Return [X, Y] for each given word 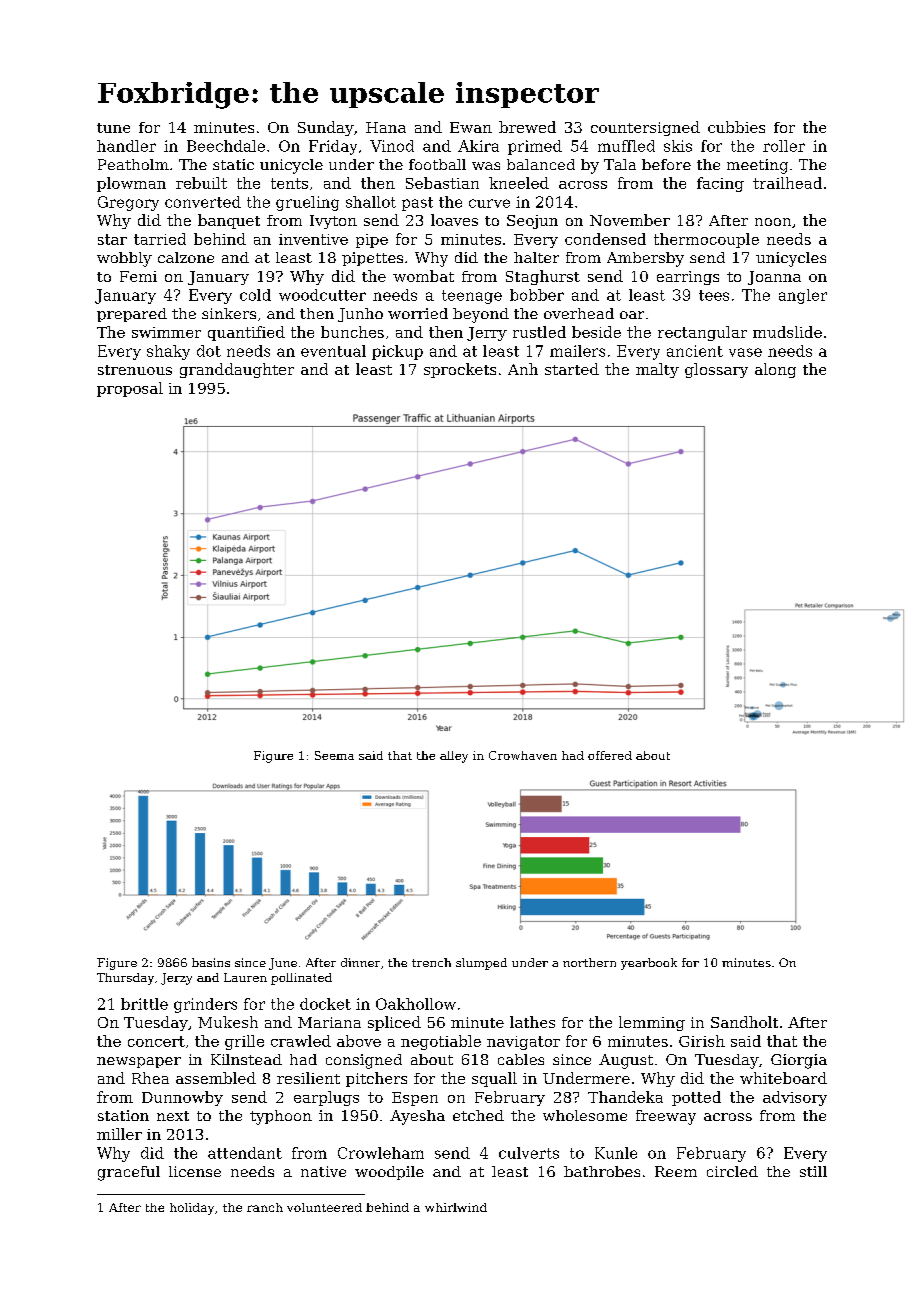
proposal [130, 389]
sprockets [460, 370]
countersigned [645, 128]
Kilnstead [246, 1059]
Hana [386, 127]
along [775, 370]
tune [113, 128]
